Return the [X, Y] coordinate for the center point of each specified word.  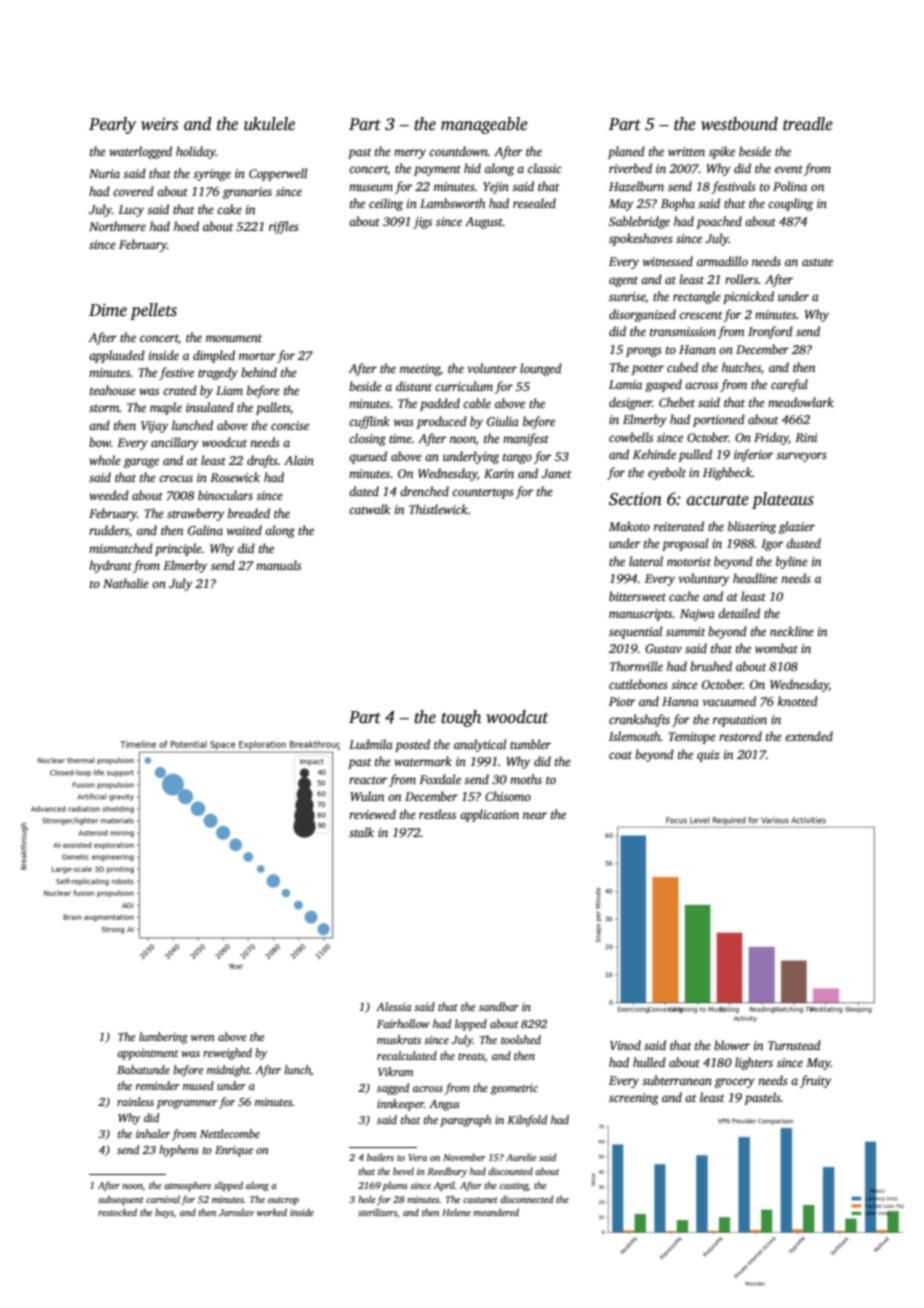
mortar [257, 356]
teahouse [113, 390]
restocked [117, 1212]
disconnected [526, 1199]
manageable [484, 125]
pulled [695, 455]
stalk [361, 832]
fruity [815, 1081]
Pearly [112, 125]
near [535, 815]
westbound [739, 124]
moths [526, 779]
